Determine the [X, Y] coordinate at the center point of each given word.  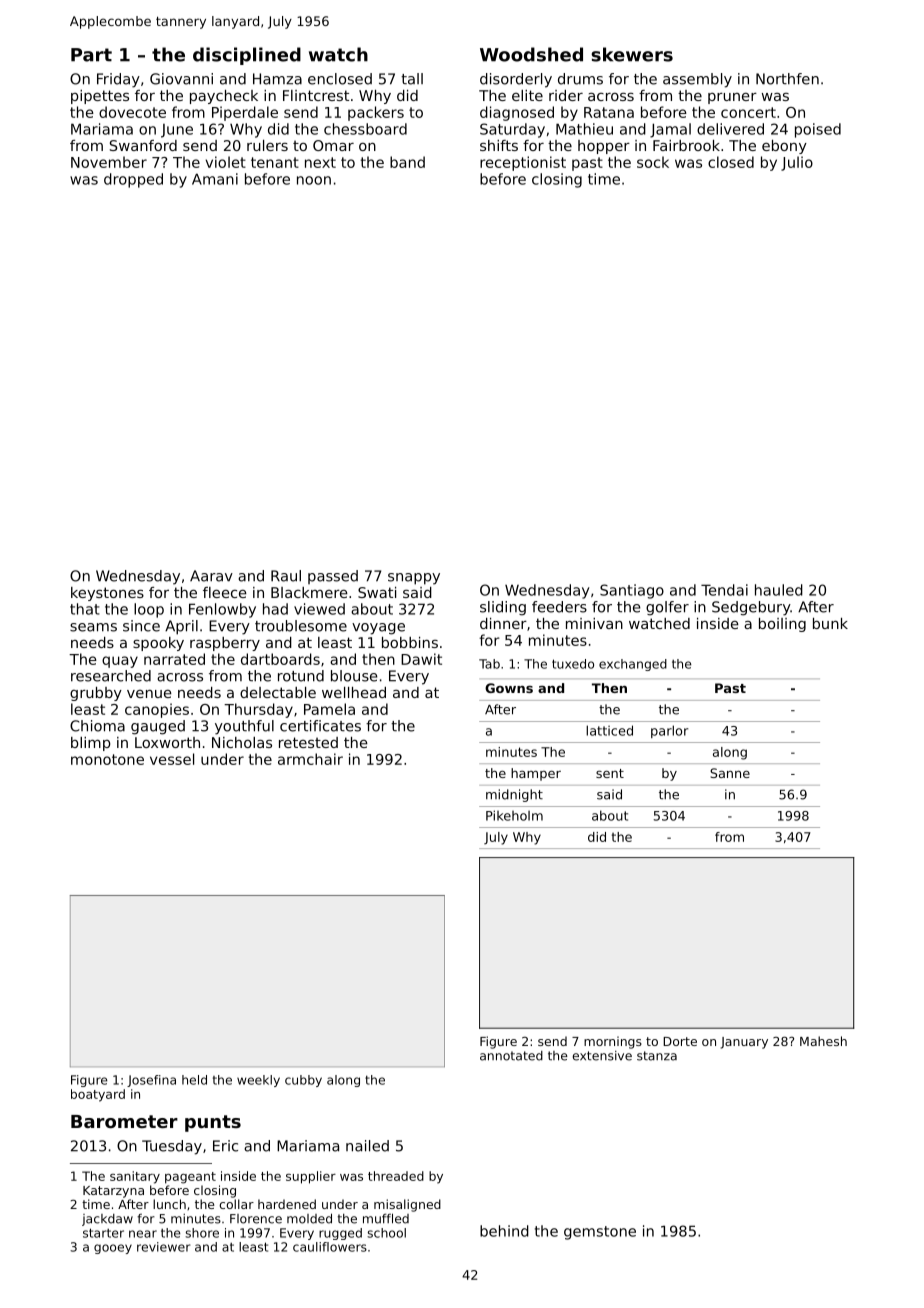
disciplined [247, 56]
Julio [797, 163]
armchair [310, 759]
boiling [782, 625]
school [386, 1233]
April [181, 627]
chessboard [365, 129]
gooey [113, 1249]
